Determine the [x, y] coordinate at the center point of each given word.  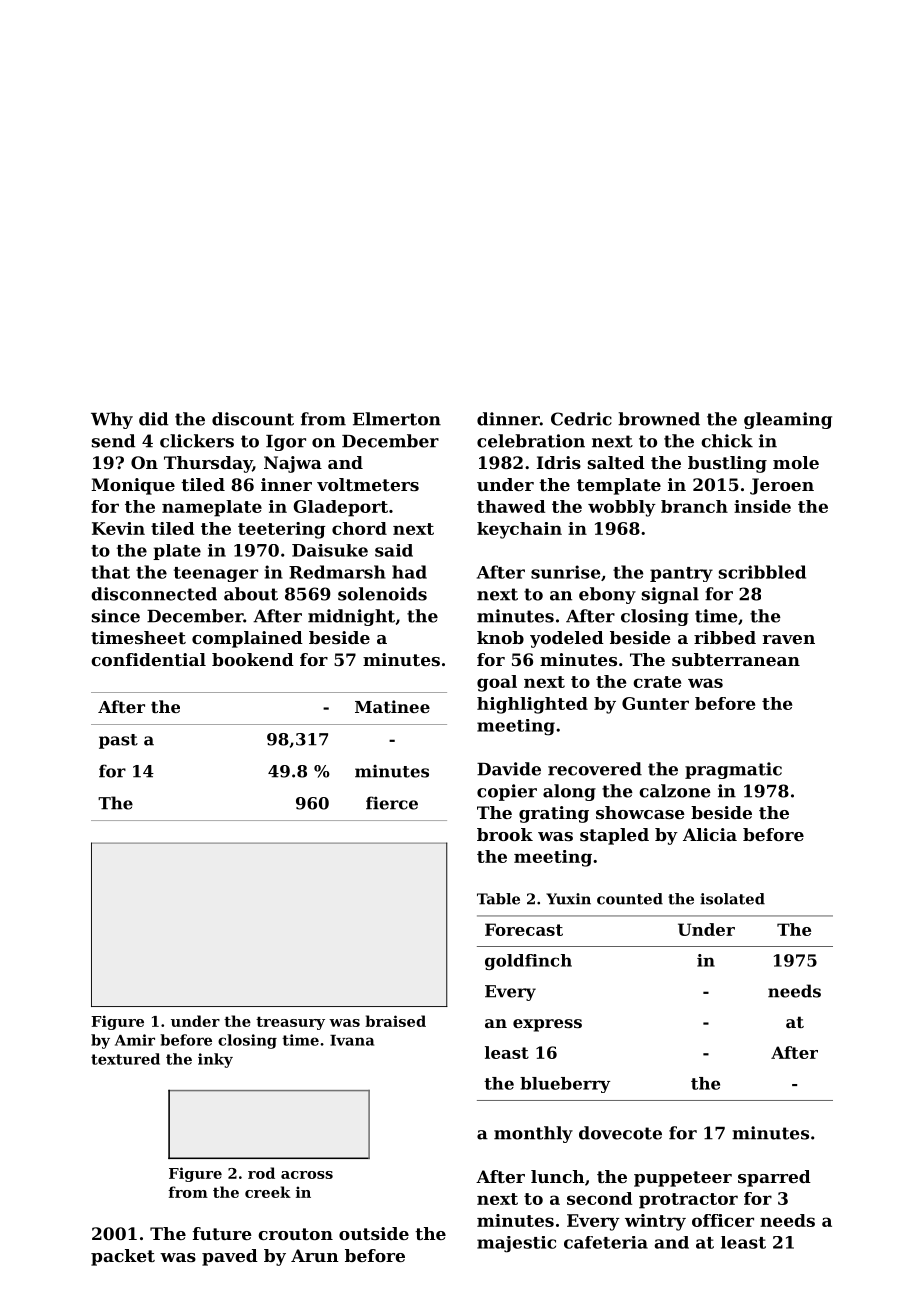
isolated [732, 899]
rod [261, 1173]
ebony [607, 595]
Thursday [208, 464]
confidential [148, 659]
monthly [533, 1134]
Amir [135, 1040]
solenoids [382, 594]
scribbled [762, 572]
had [409, 572]
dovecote [620, 1133]
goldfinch [528, 962]
